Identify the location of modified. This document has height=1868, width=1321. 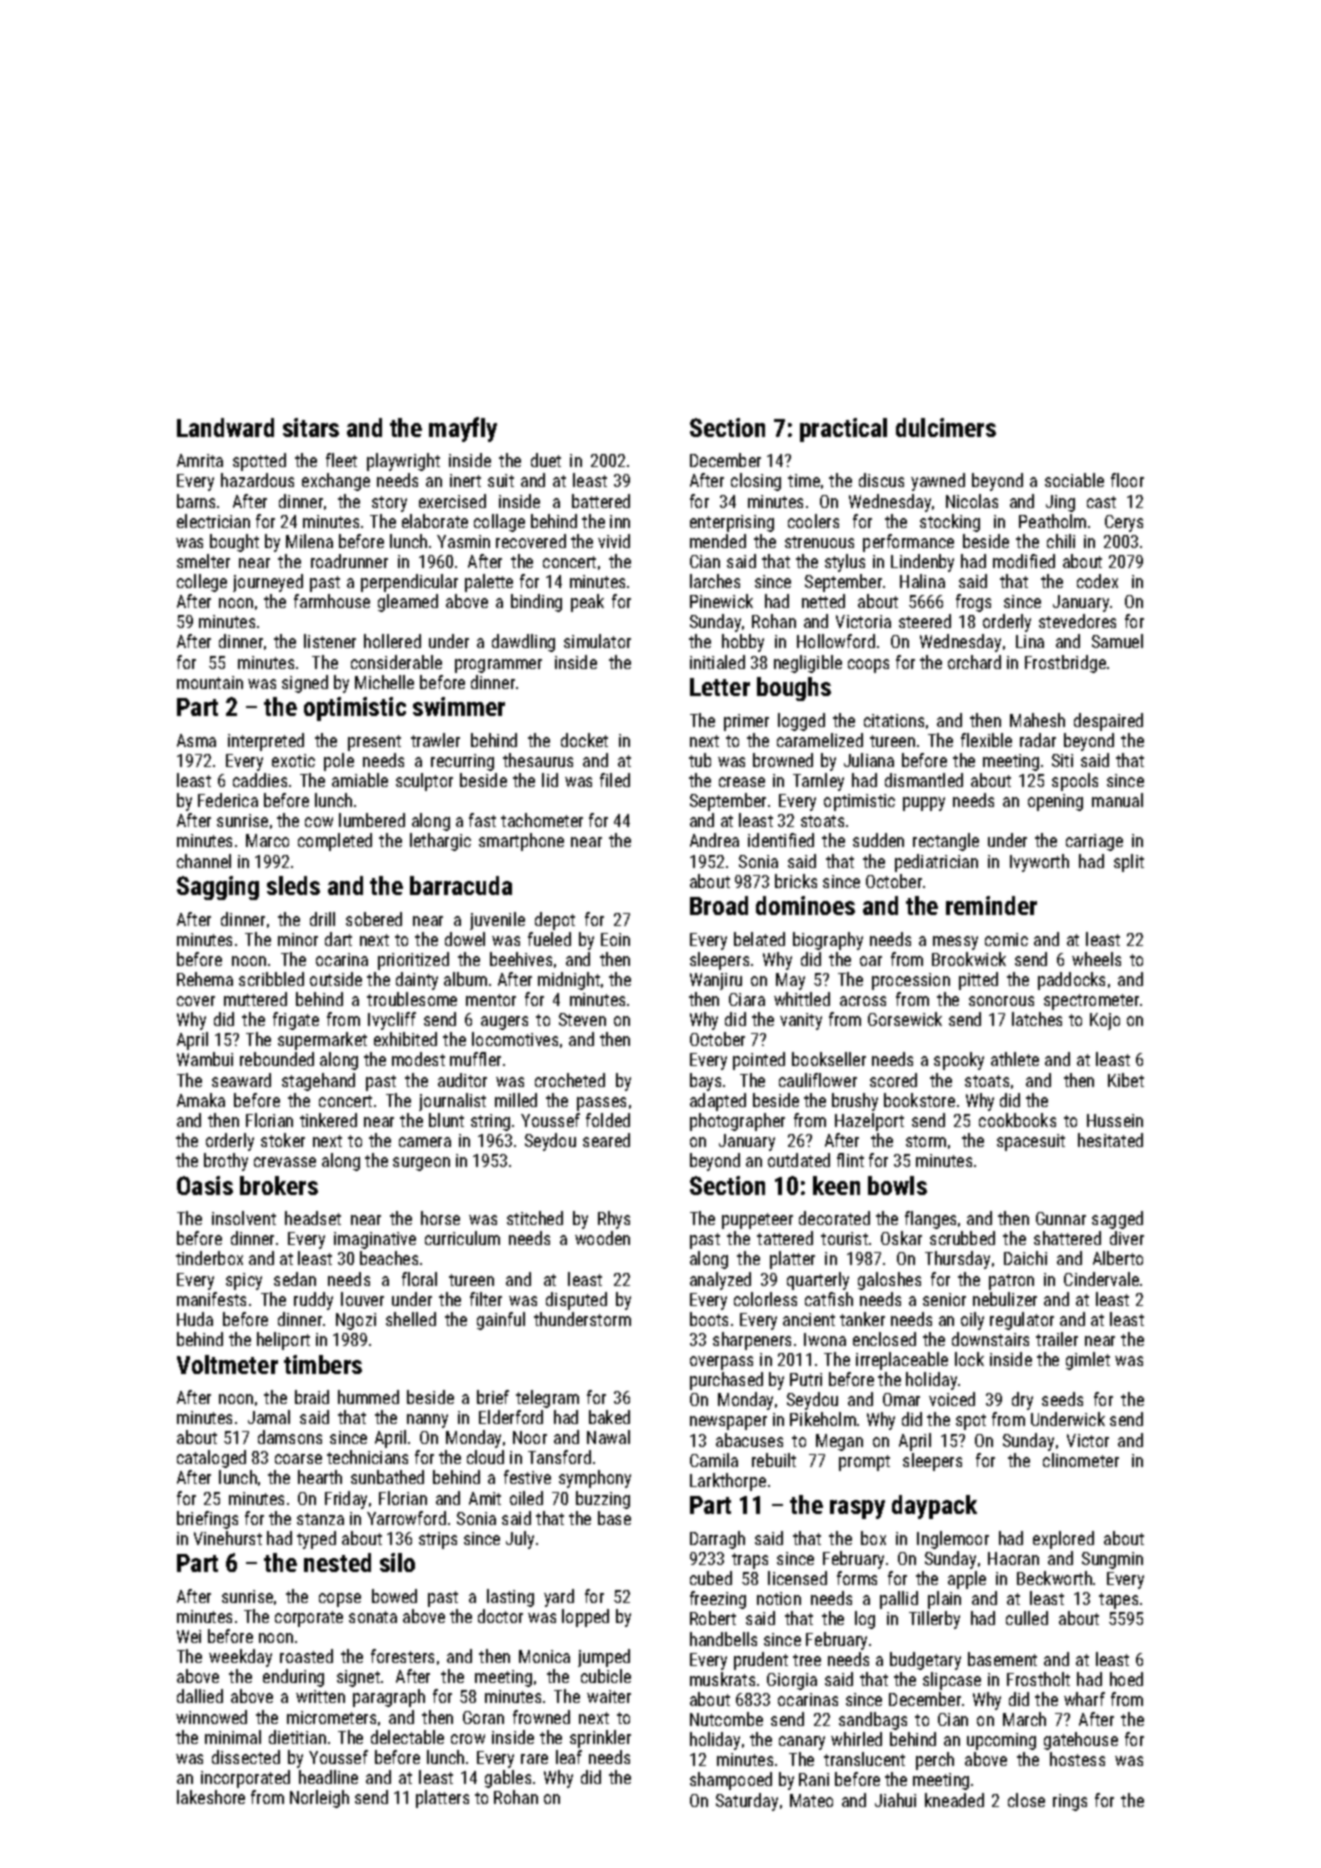
(1024, 561).
